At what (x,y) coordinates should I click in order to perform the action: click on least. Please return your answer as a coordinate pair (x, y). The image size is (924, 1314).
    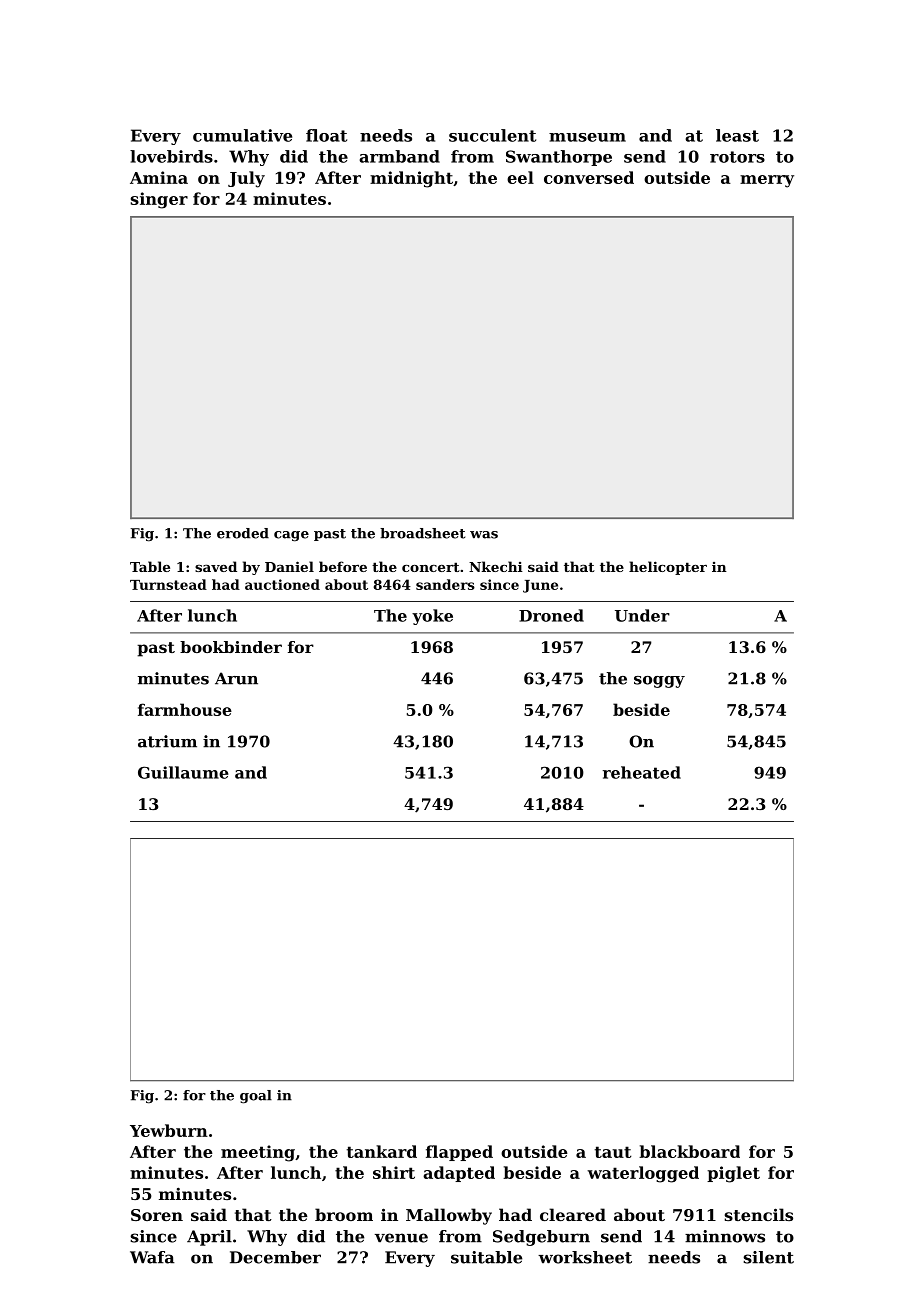
    Looking at the image, I should click on (737, 135).
